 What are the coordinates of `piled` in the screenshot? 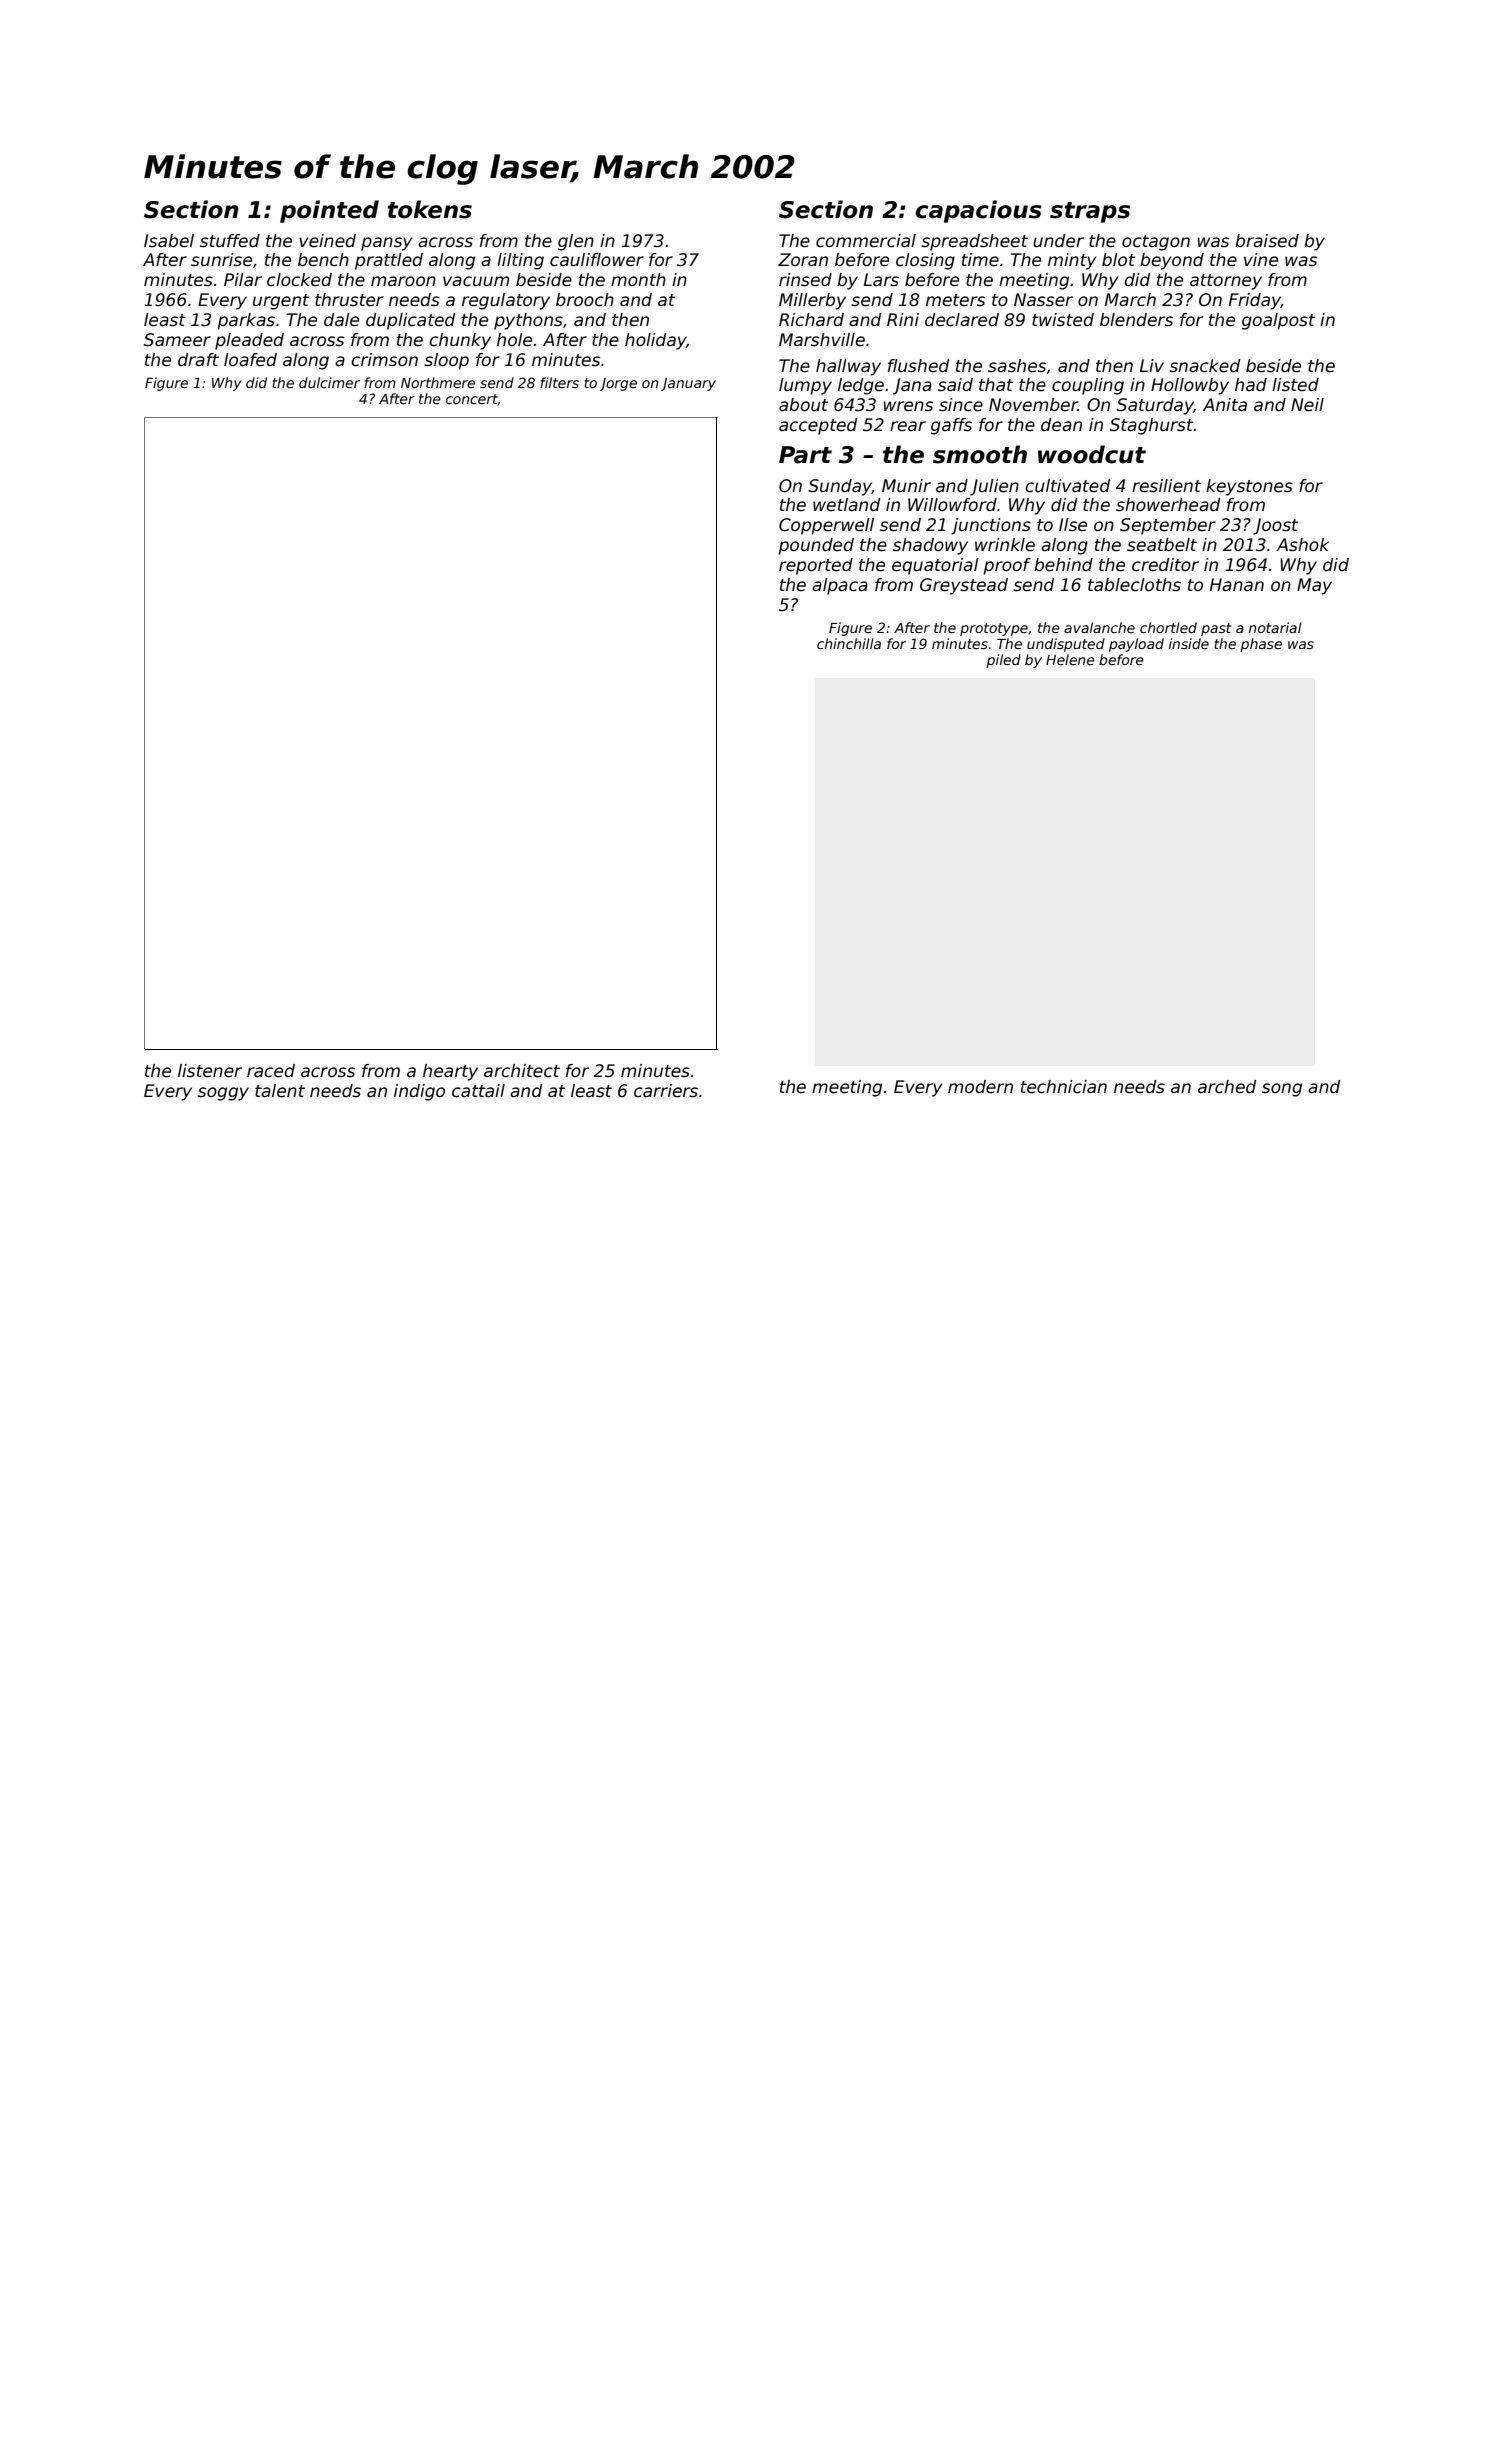 It's located at (1003, 661).
